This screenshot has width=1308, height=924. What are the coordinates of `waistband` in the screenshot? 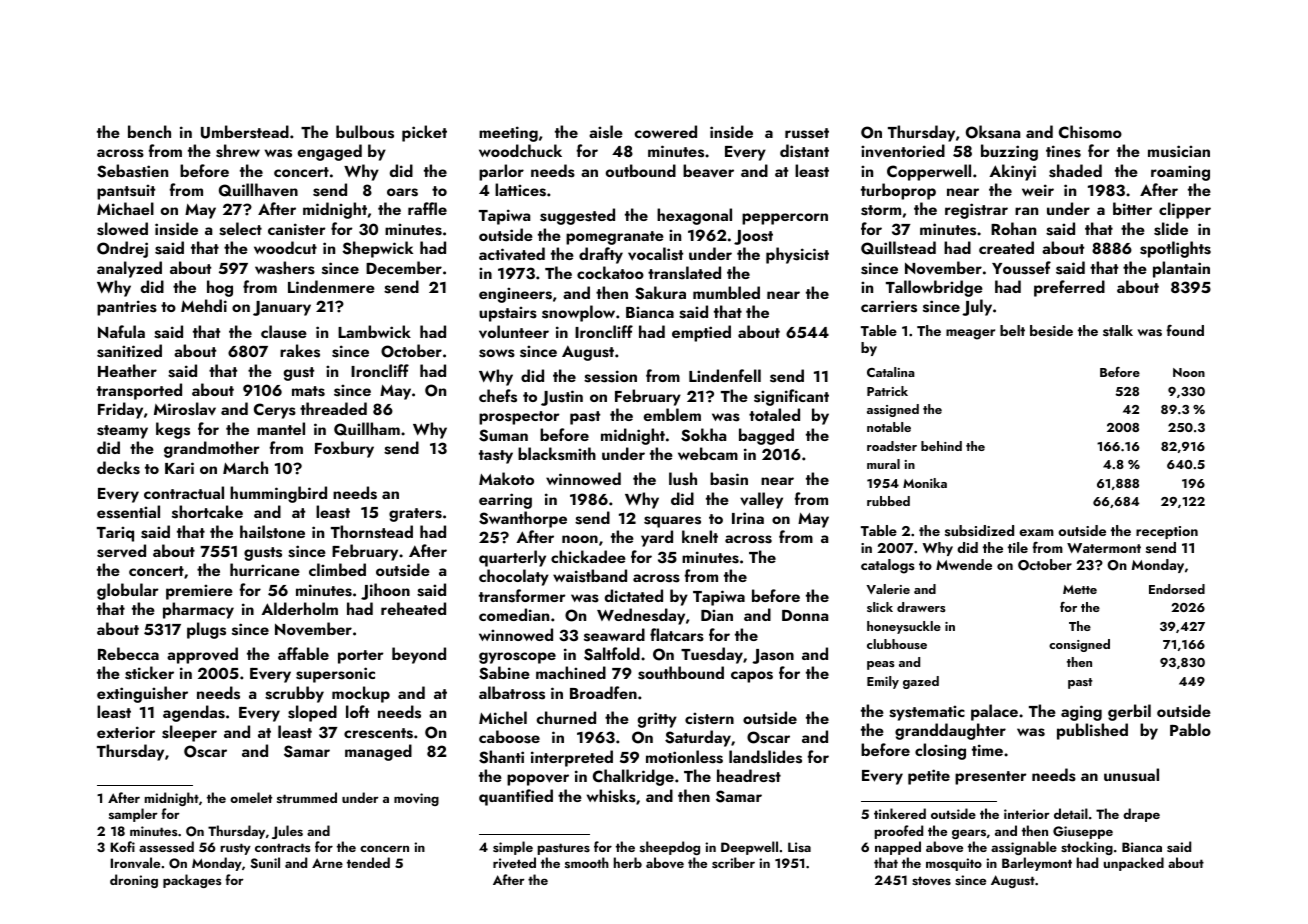 It's located at (590, 576).
